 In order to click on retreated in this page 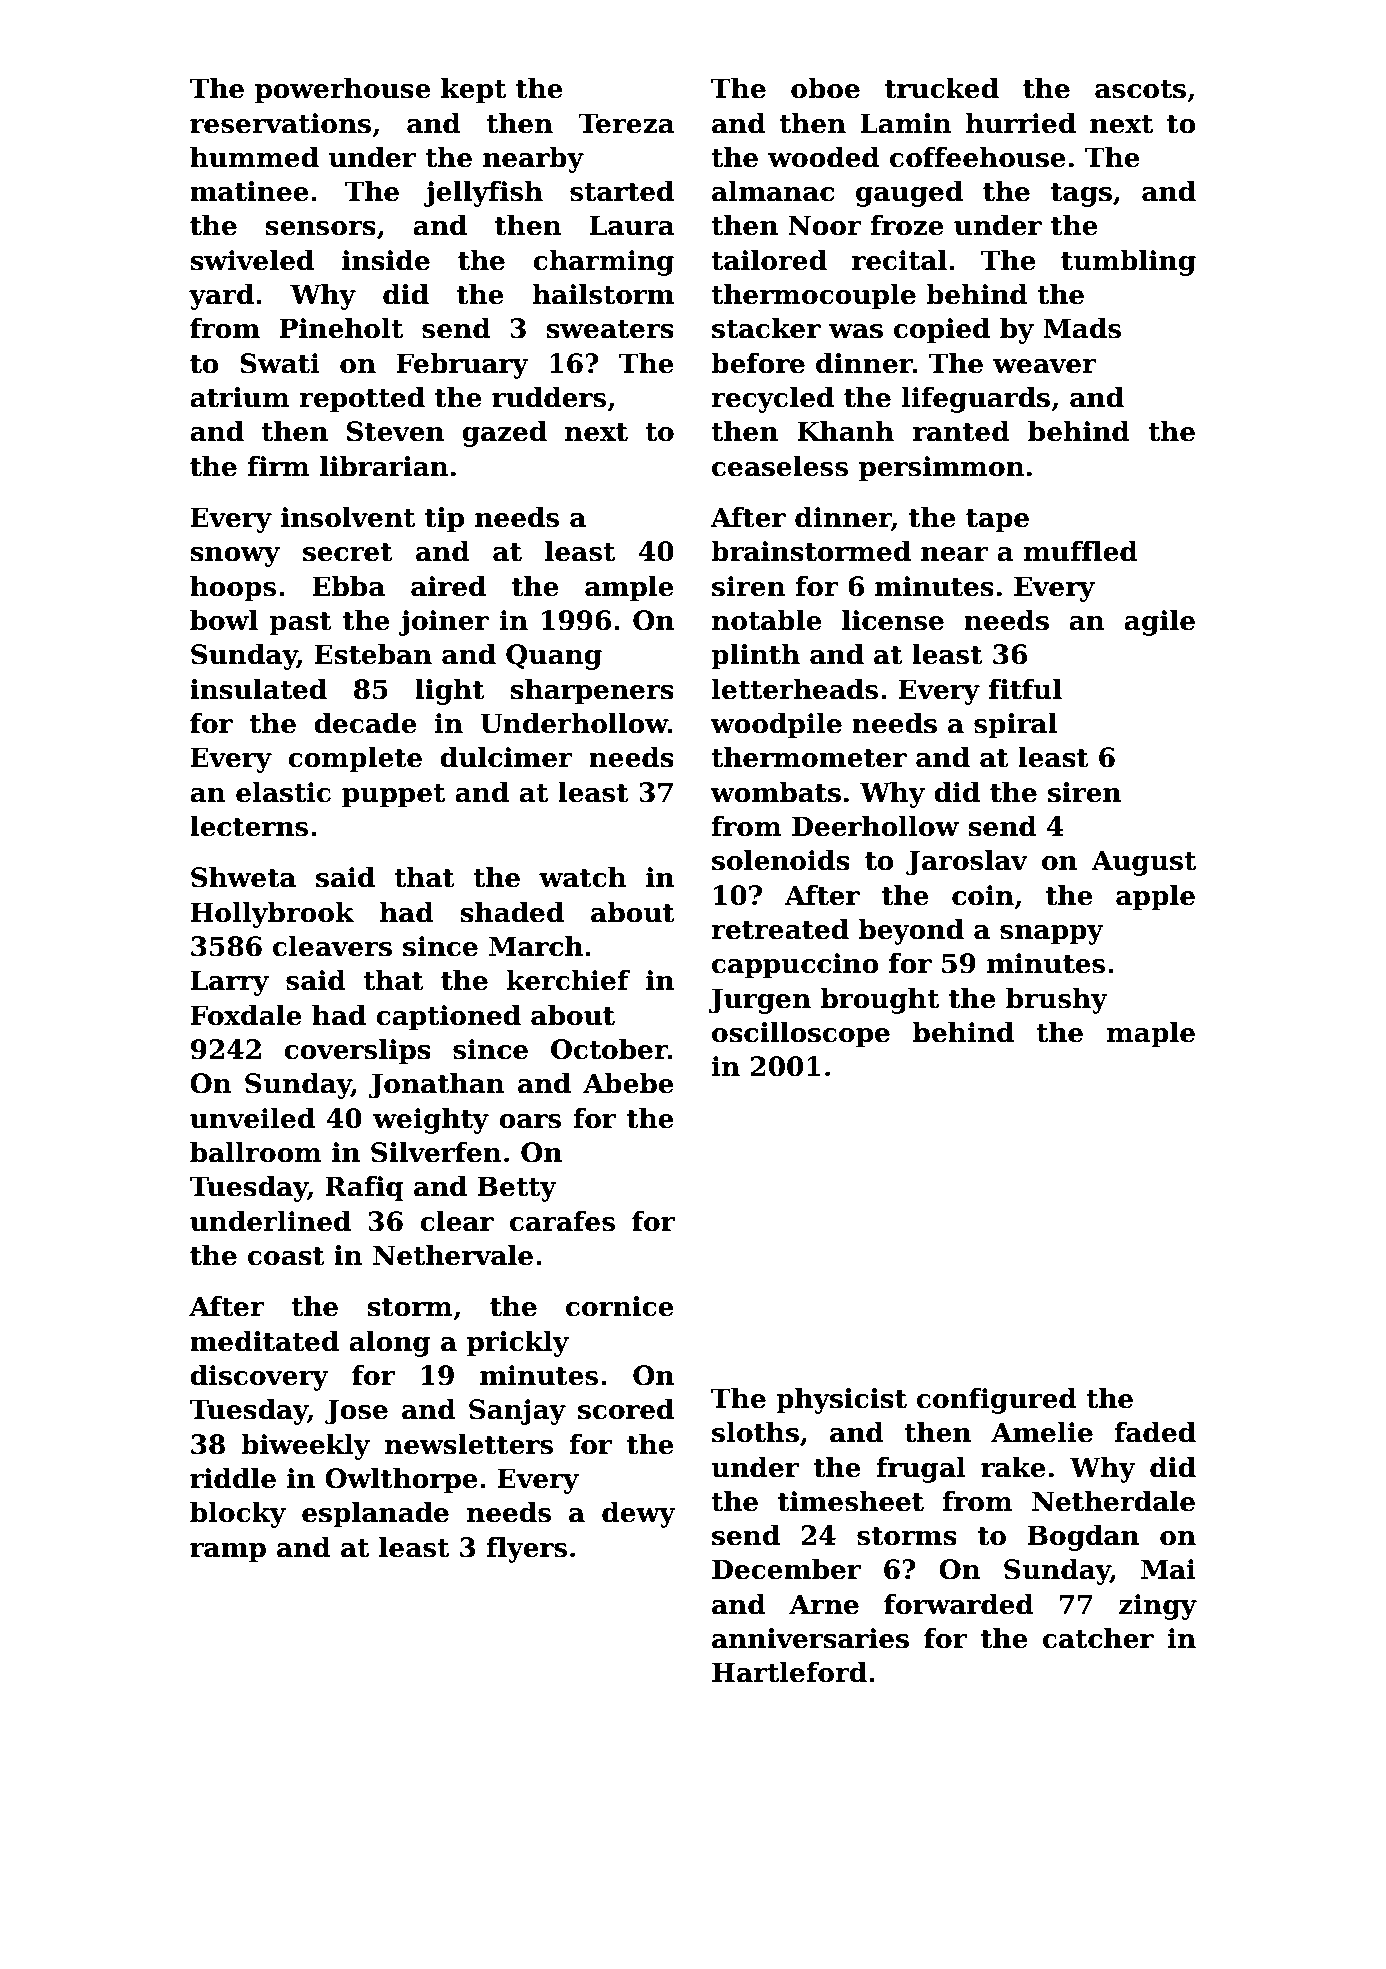, I will do `click(780, 929)`.
